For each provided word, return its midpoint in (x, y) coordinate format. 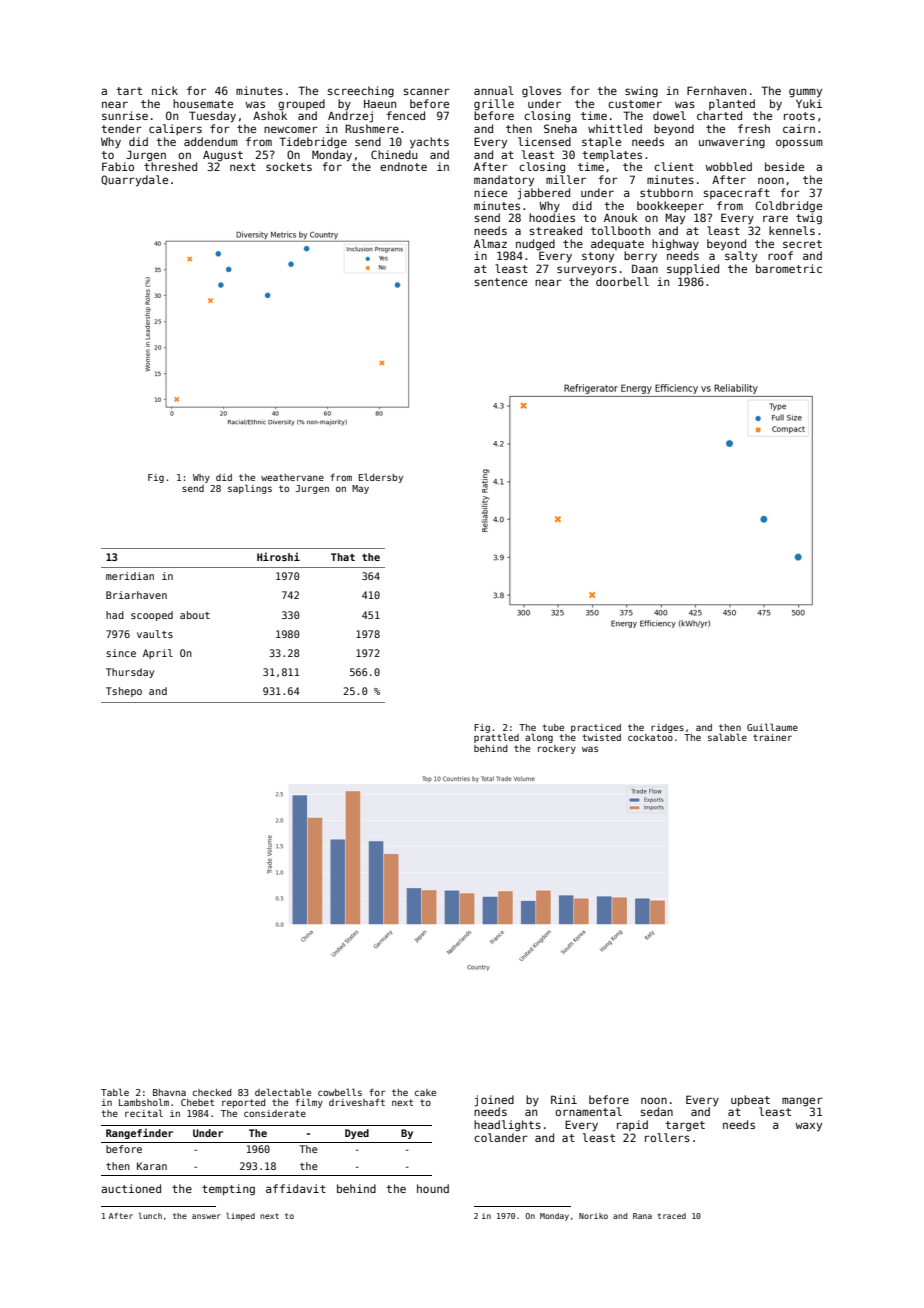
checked (212, 1092)
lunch (150, 1216)
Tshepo (124, 692)
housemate (203, 103)
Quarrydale (134, 181)
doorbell (622, 281)
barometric (789, 268)
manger (802, 1102)
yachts (429, 142)
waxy (808, 1127)
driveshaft (357, 1102)
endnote (403, 166)
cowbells (340, 1092)
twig (809, 219)
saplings (250, 489)
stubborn (666, 192)
